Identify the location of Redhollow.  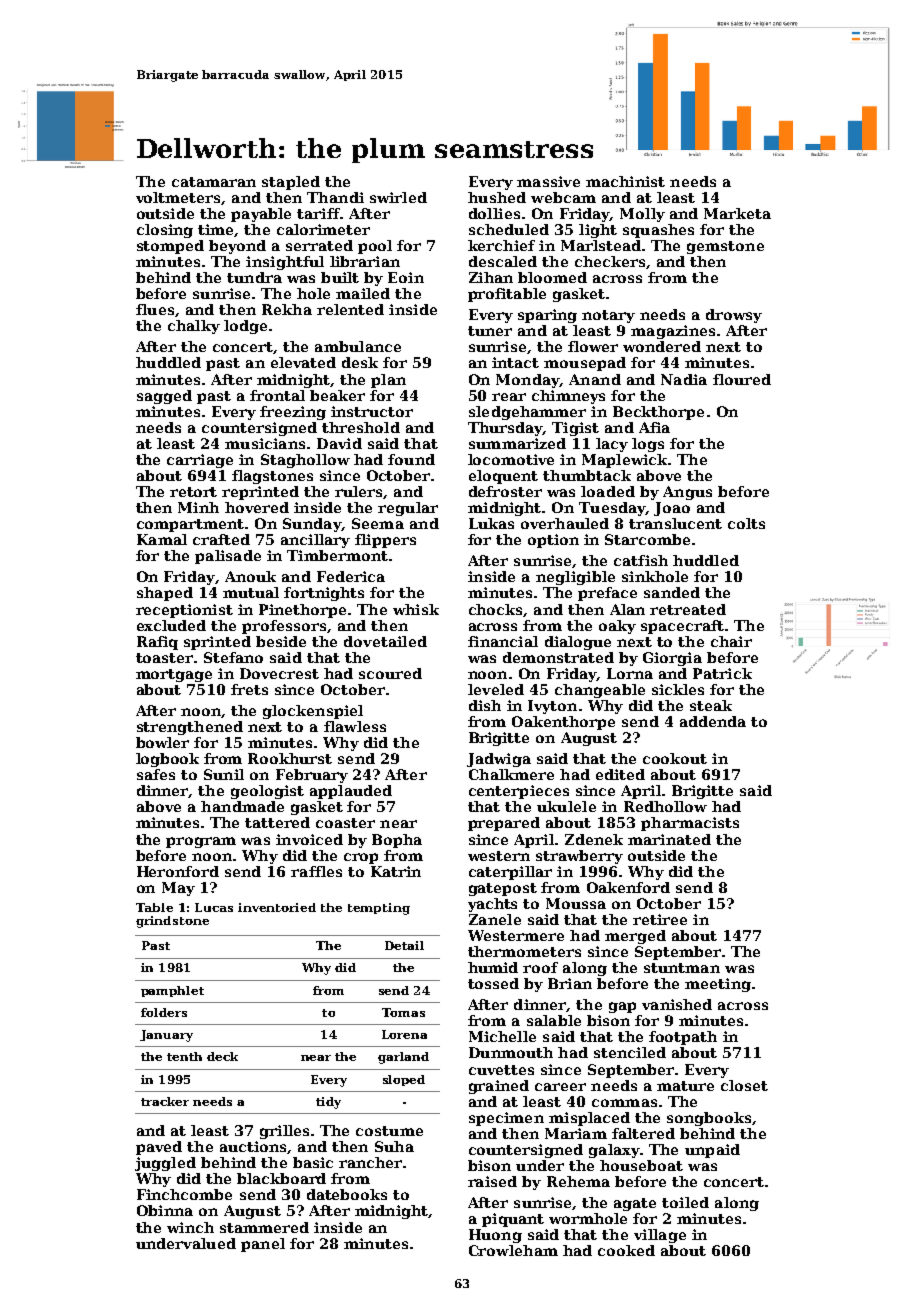
(665, 806).
